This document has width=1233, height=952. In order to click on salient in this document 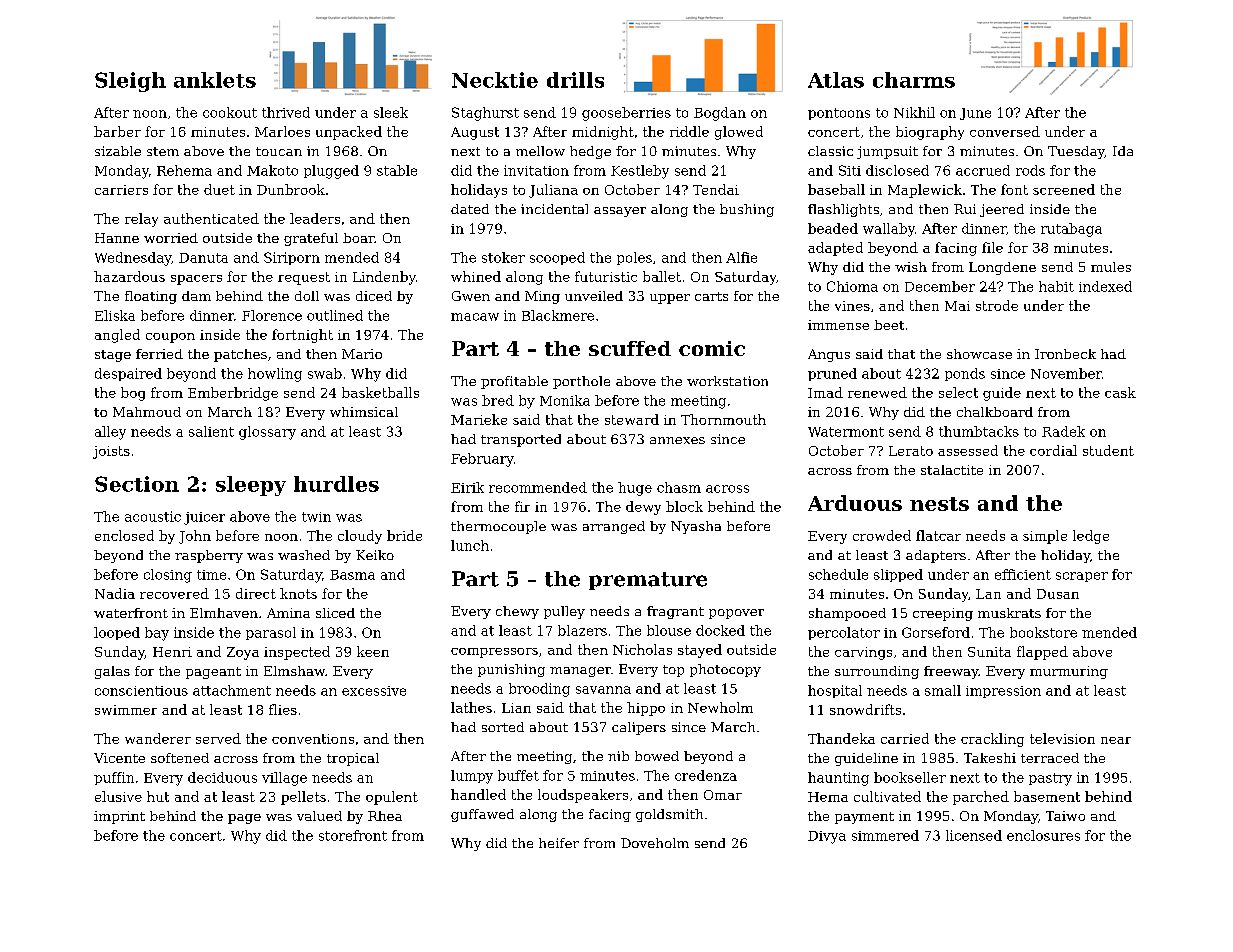, I will do `click(211, 431)`.
